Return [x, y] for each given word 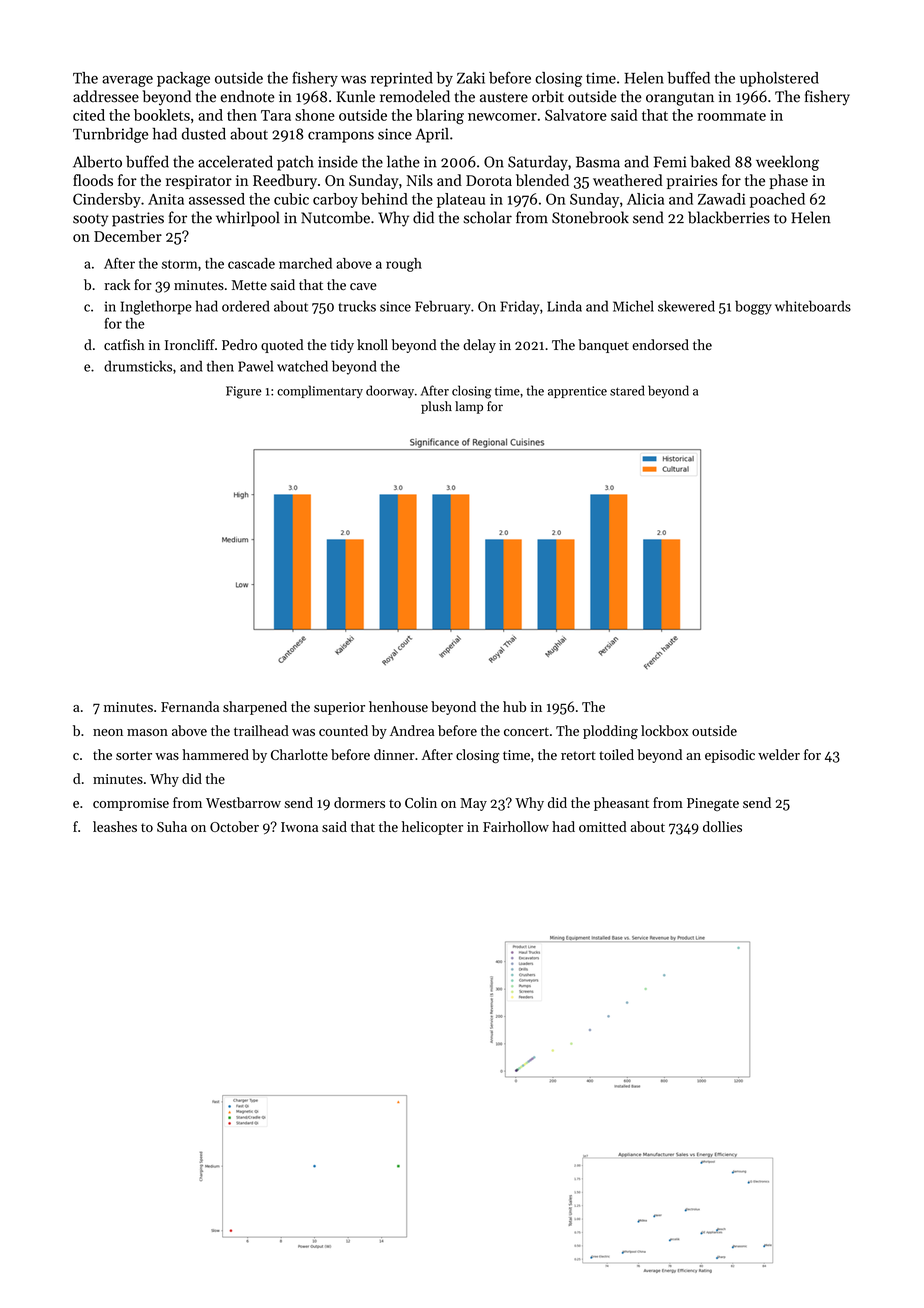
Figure [244, 392]
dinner [394, 754]
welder [779, 754]
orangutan [680, 99]
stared [627, 390]
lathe [403, 161]
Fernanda [190, 706]
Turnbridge [110, 135]
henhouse [398, 706]
